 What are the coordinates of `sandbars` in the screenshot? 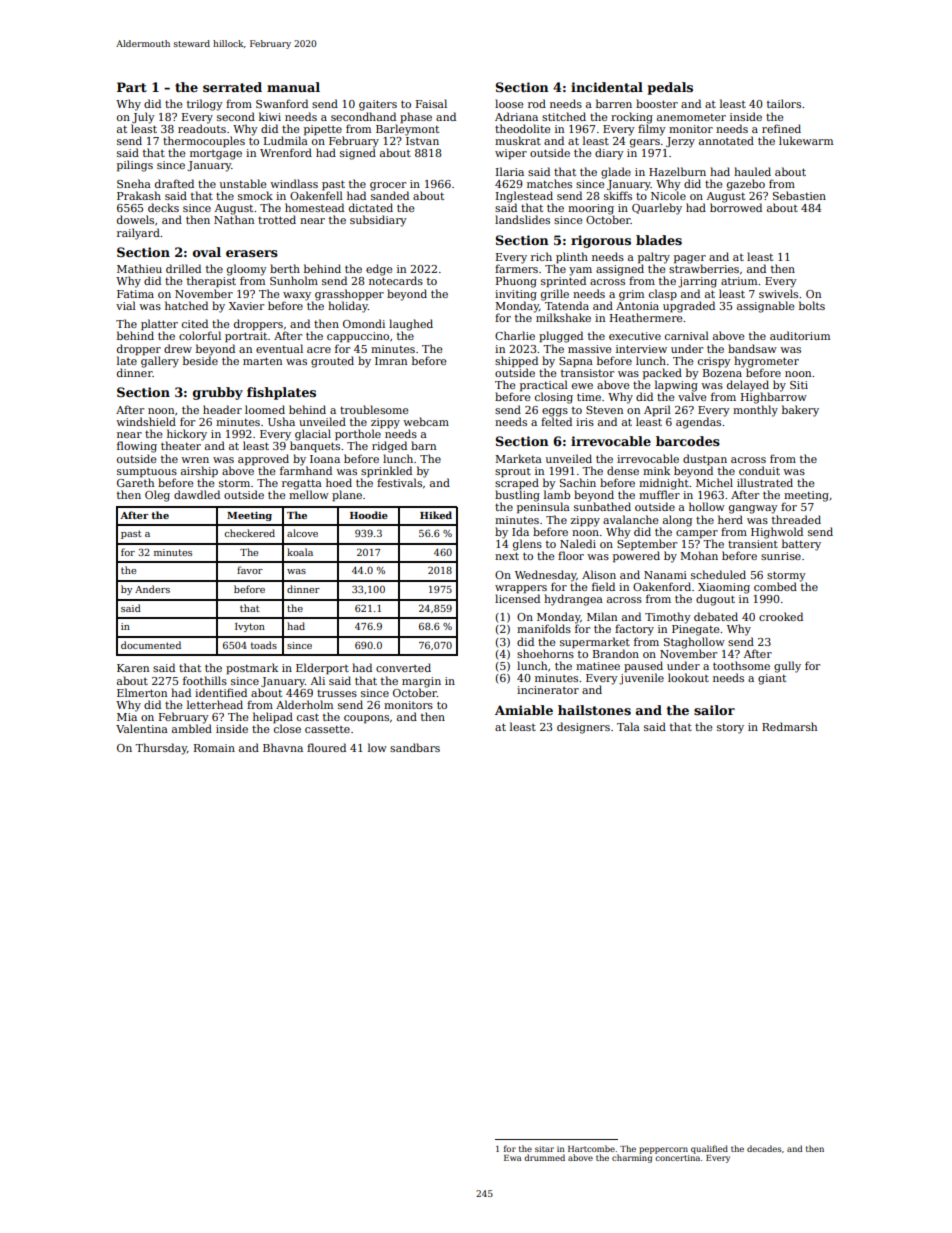 It's located at (415, 747).
